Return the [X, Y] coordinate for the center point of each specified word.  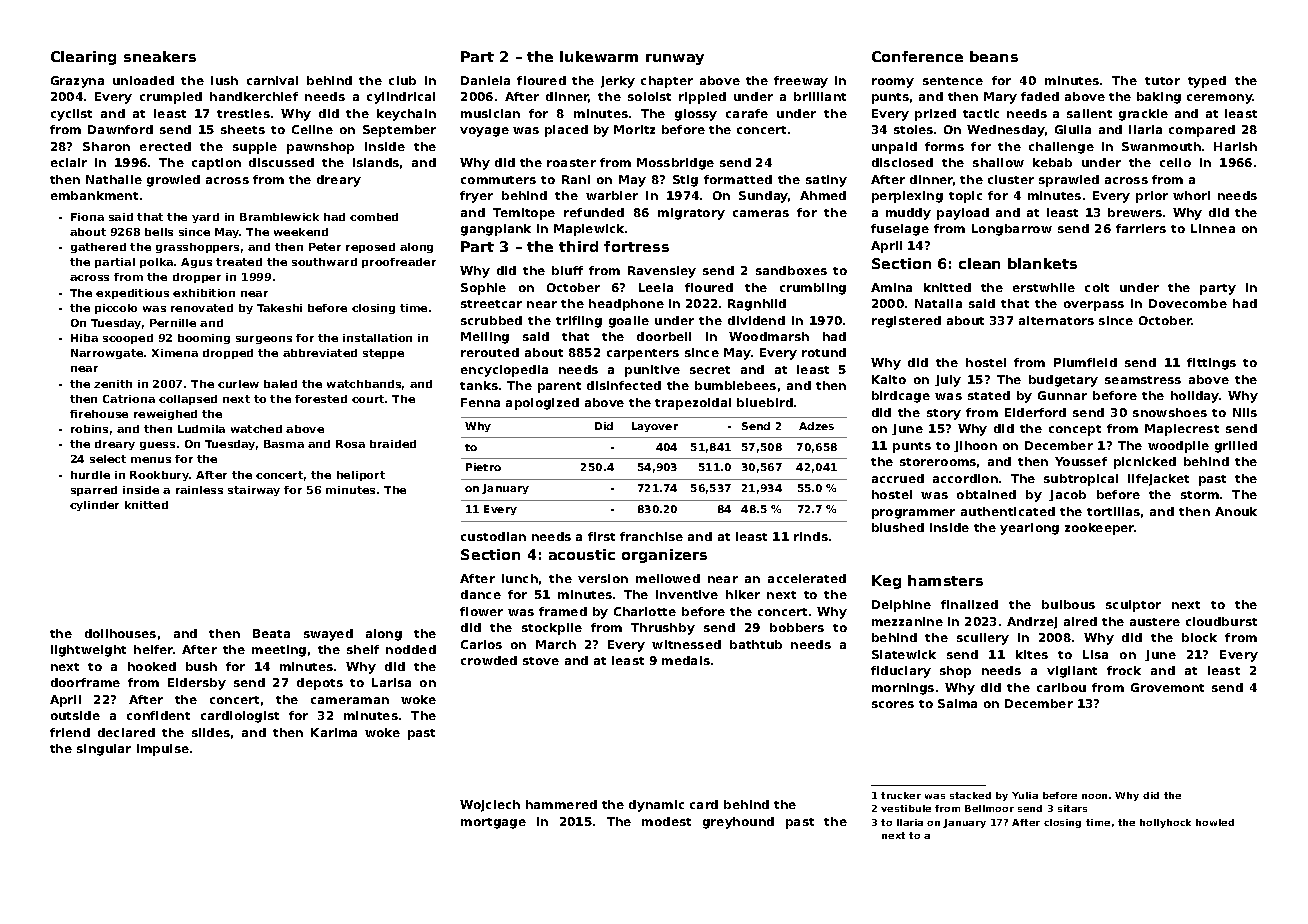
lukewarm [599, 56]
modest [666, 821]
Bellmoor [989, 808]
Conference [917, 56]
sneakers [160, 56]
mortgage [493, 823]
